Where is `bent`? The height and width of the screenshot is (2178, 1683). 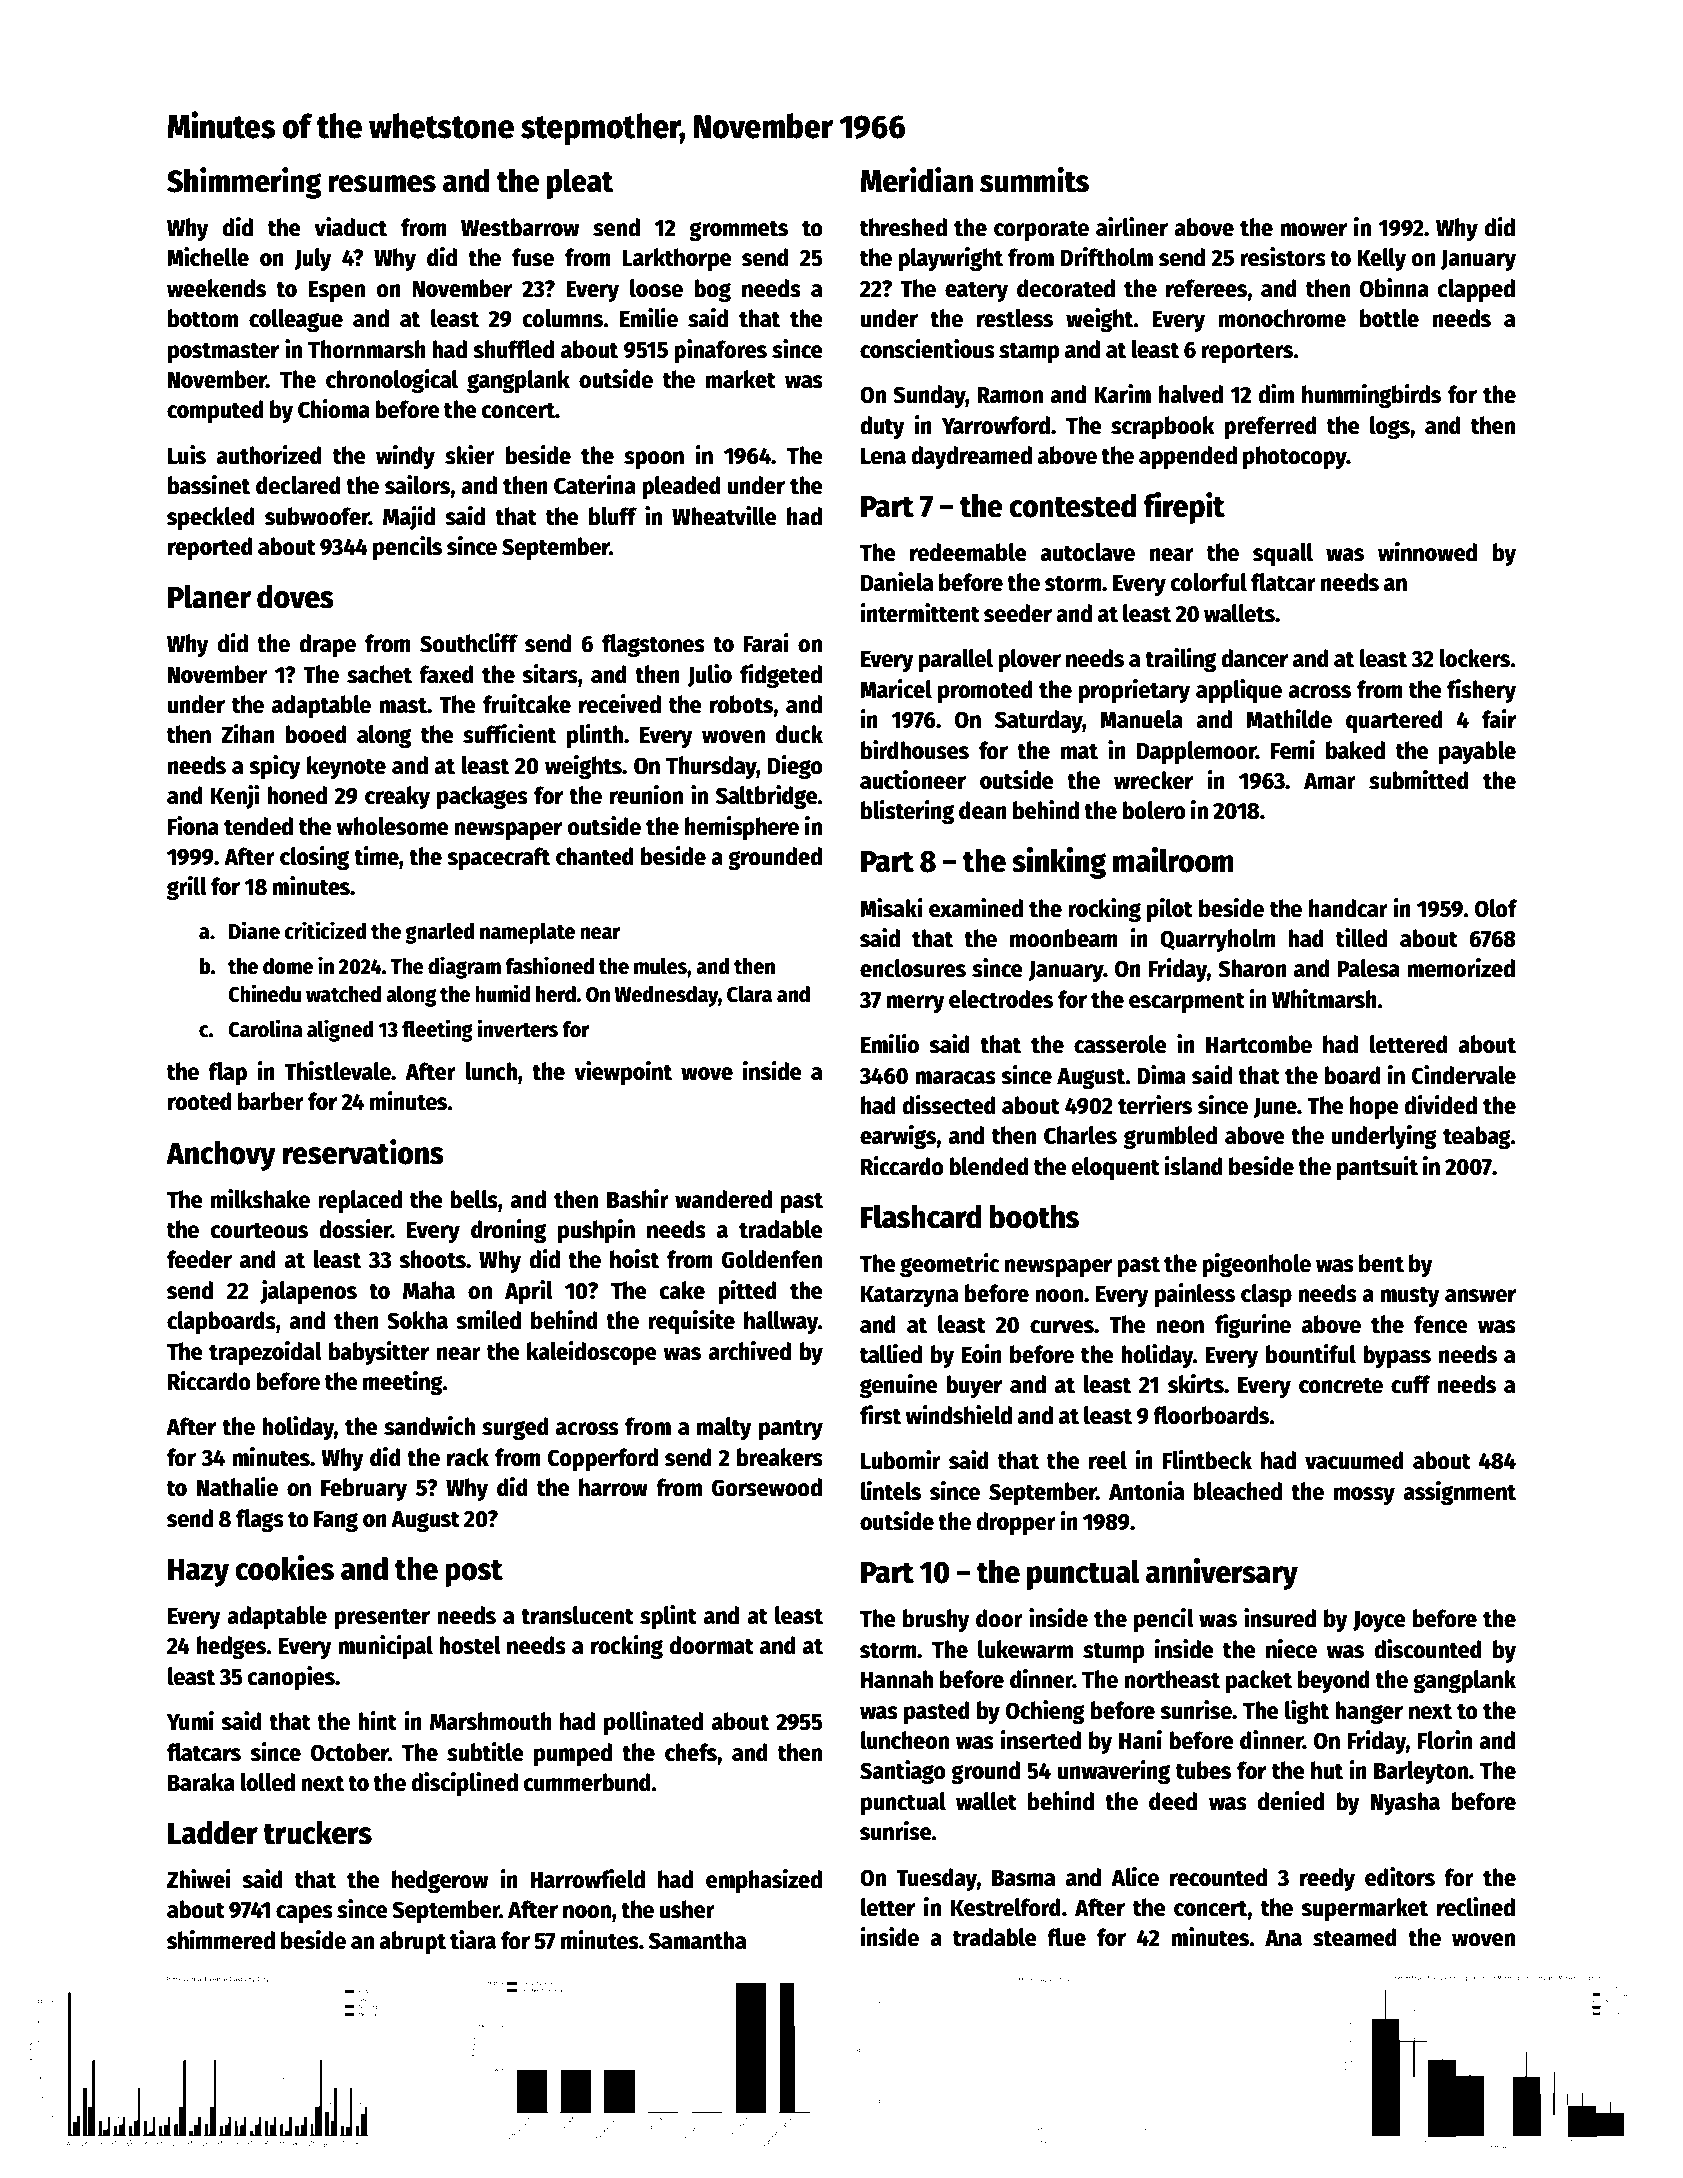
bent is located at coordinates (1381, 1263).
